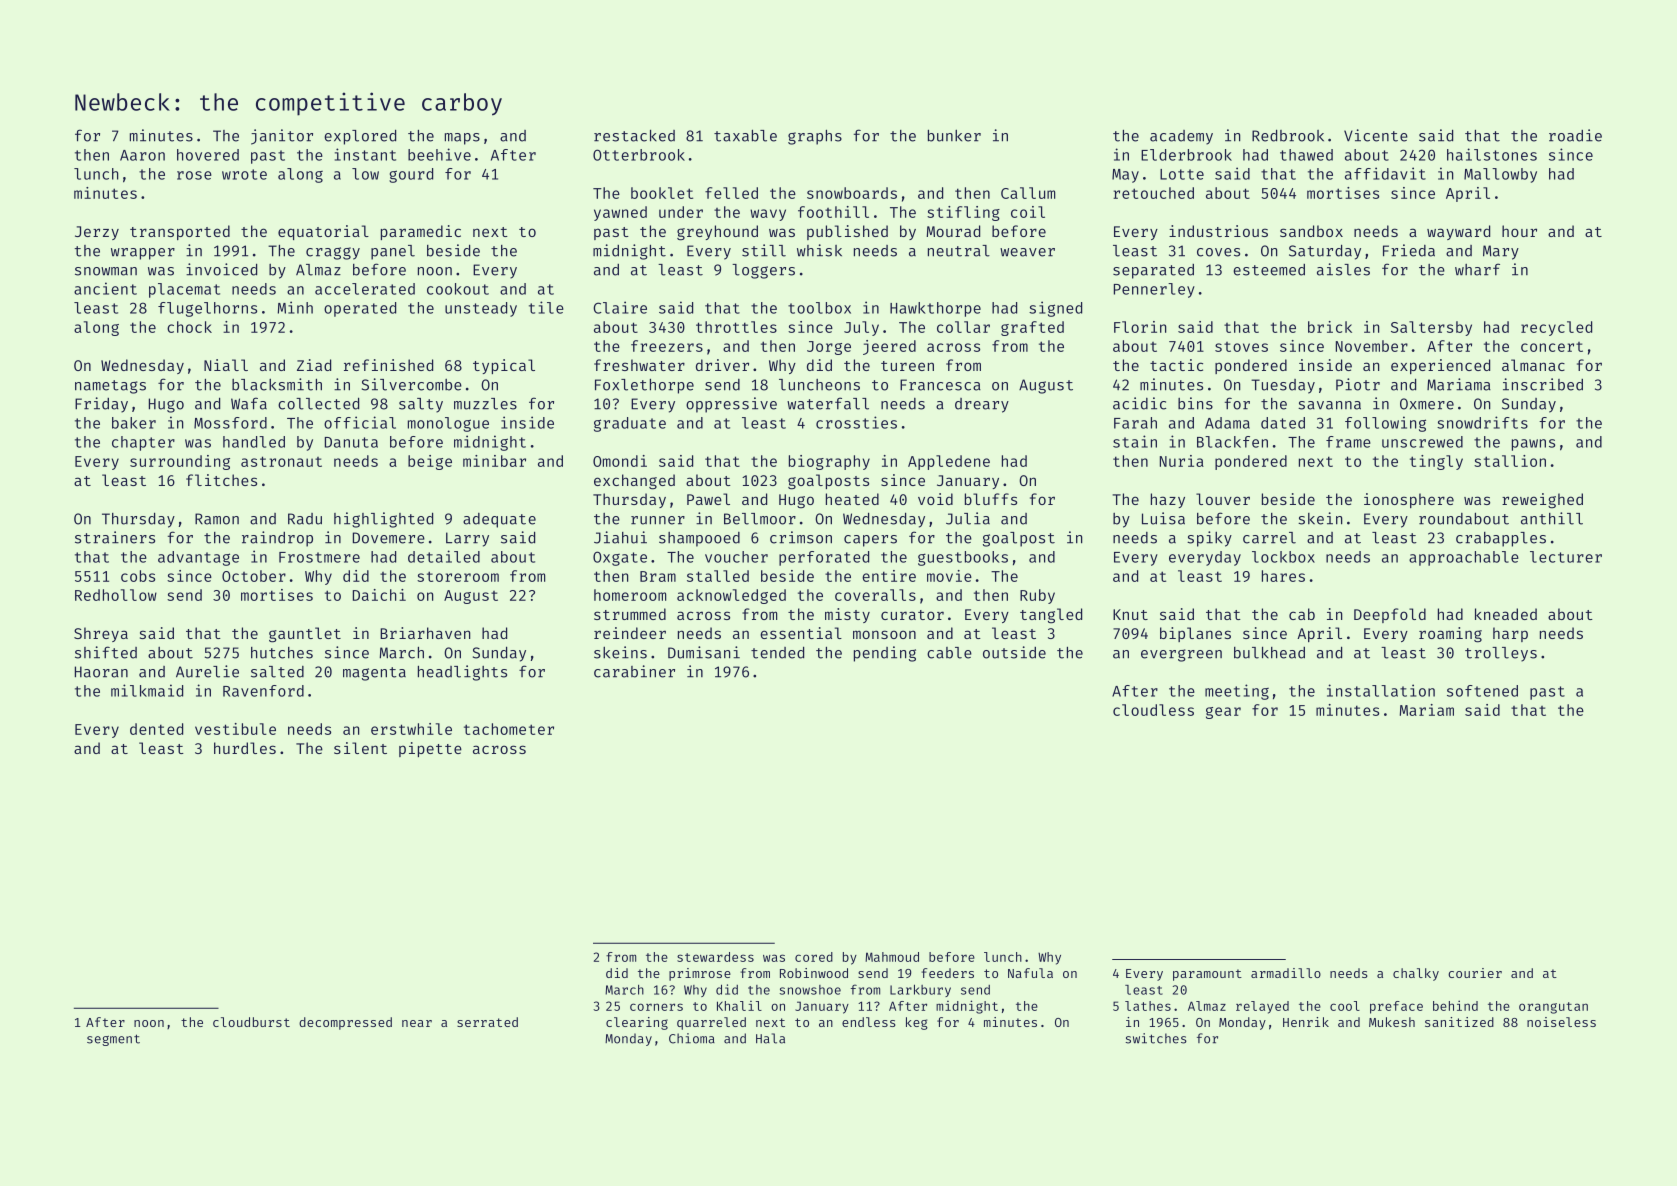 The height and width of the screenshot is (1186, 1677). I want to click on cloudburst, so click(251, 1022).
